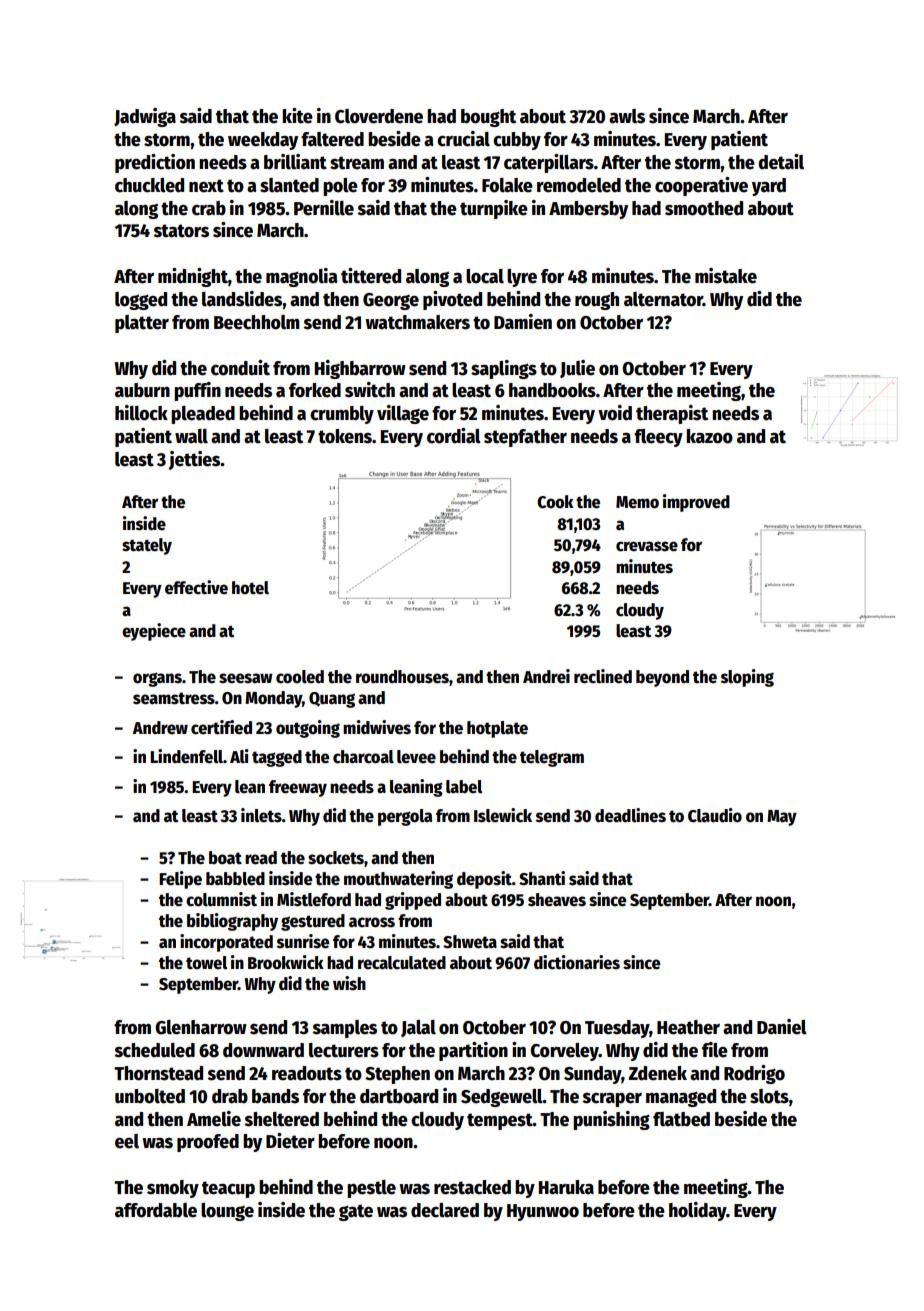 The image size is (924, 1311). I want to click on Shweta, so click(470, 942).
